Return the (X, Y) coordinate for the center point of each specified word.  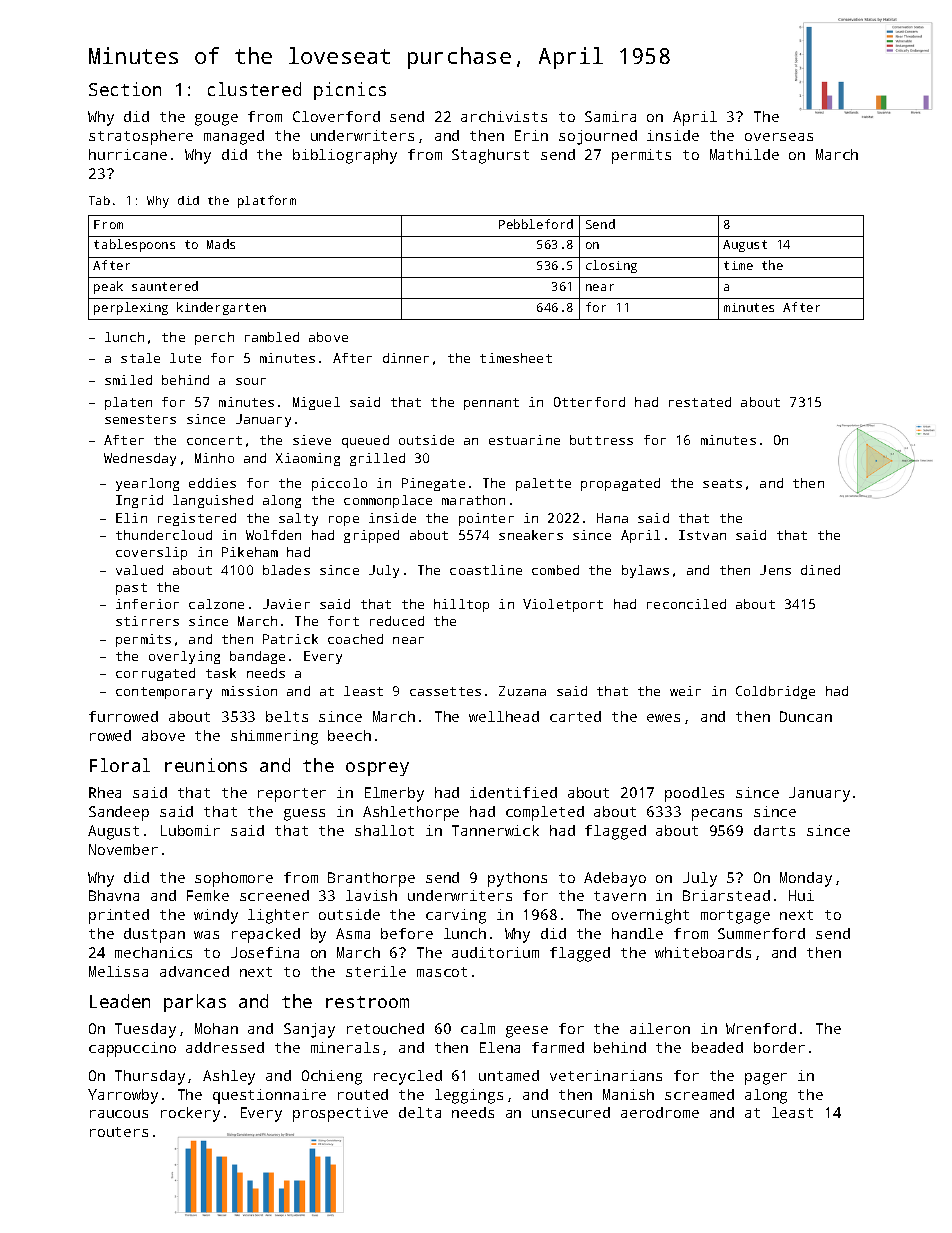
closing (611, 266)
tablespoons (134, 245)
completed (545, 813)
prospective (340, 1114)
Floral (120, 765)
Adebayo (615, 879)
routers (119, 1132)
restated (700, 402)
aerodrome (660, 1112)
